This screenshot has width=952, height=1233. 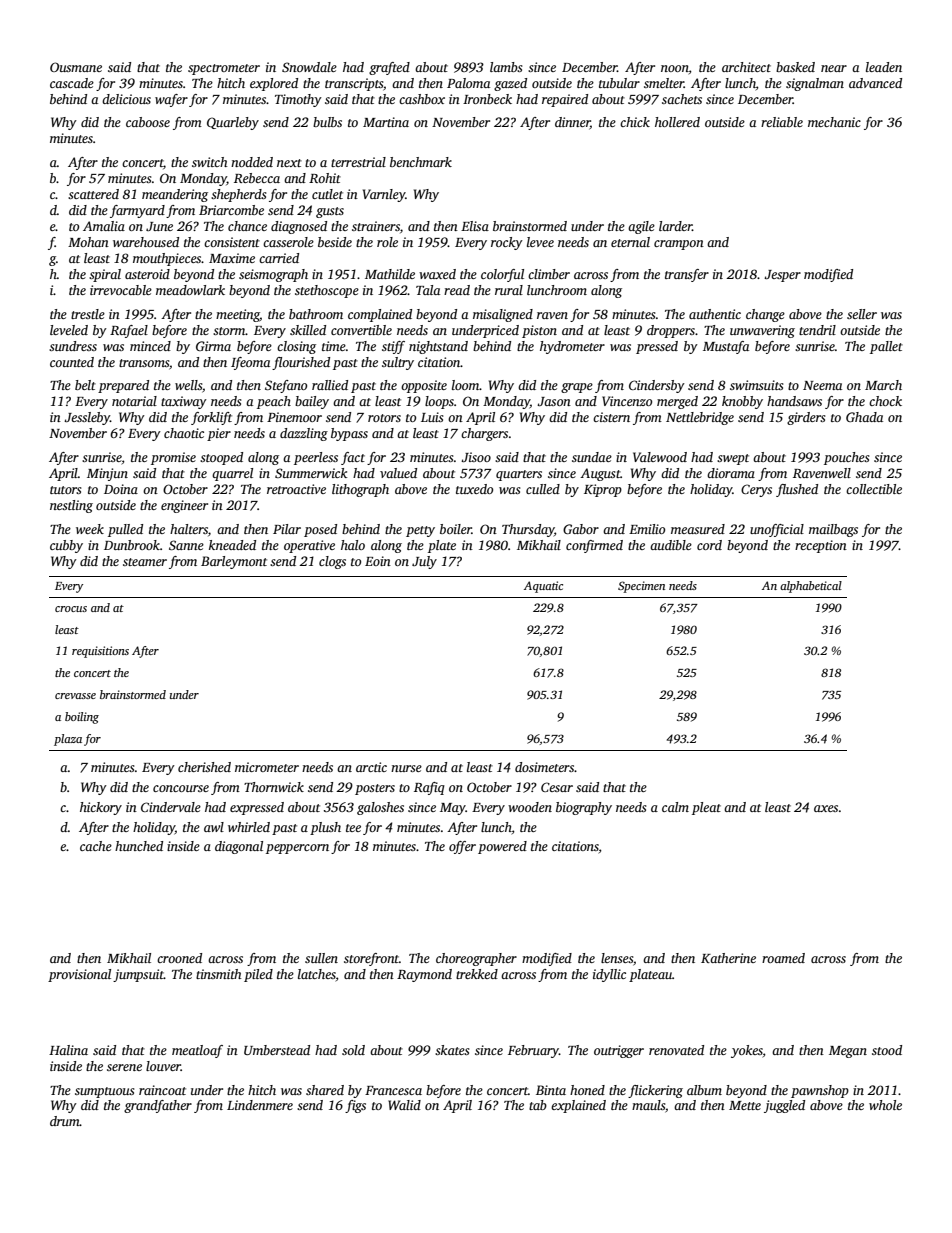 I want to click on Ousmane, so click(x=76, y=67).
